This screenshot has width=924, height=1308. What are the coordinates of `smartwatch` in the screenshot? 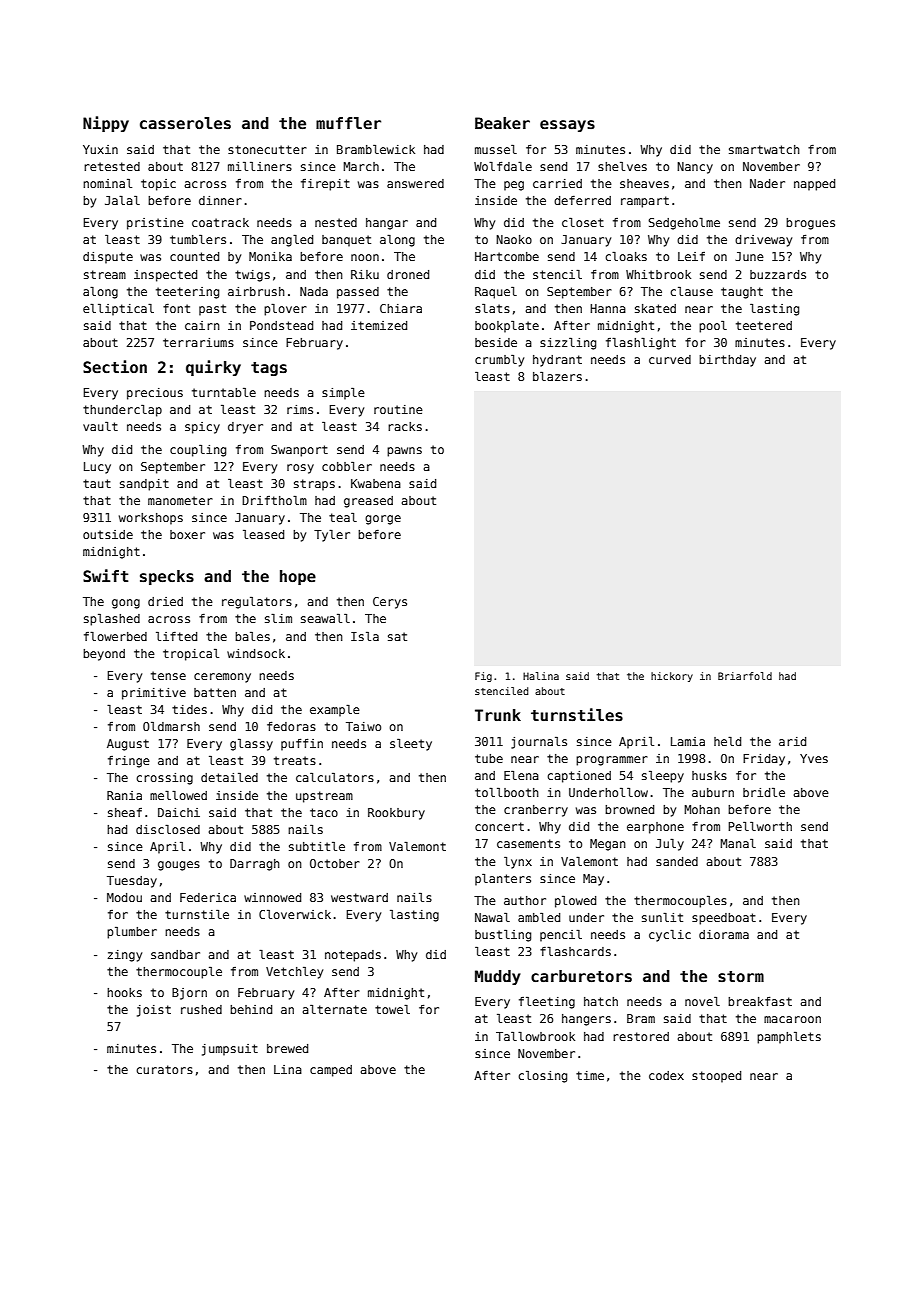 It's located at (764, 149).
